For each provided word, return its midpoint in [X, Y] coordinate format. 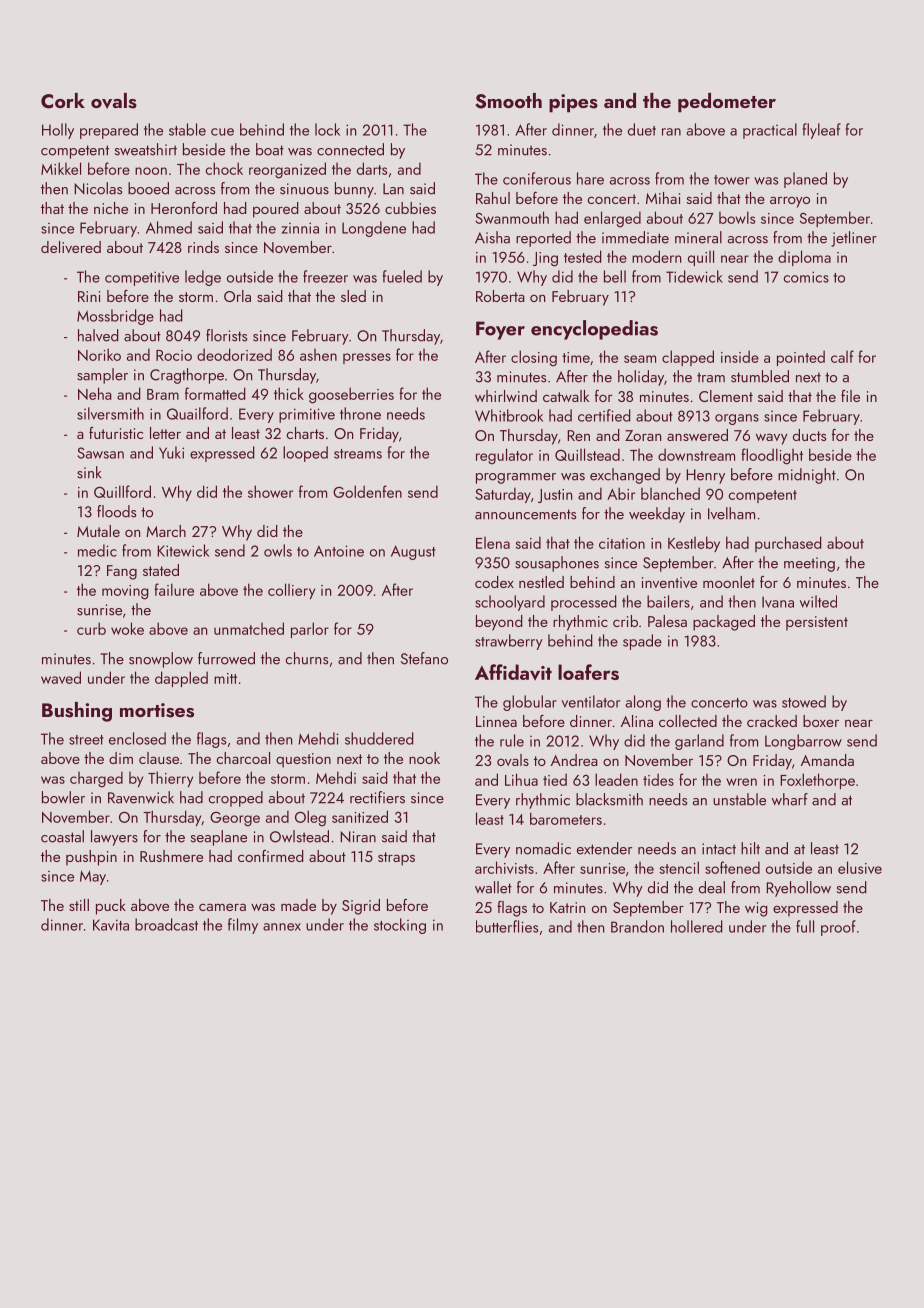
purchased [788, 544]
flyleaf [822, 131]
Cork [63, 101]
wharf [790, 799]
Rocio [174, 355]
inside [740, 356]
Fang [122, 572]
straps [396, 859]
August [413, 552]
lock [327, 129]
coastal [62, 836]
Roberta [500, 296]
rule [512, 740]
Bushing [77, 712]
